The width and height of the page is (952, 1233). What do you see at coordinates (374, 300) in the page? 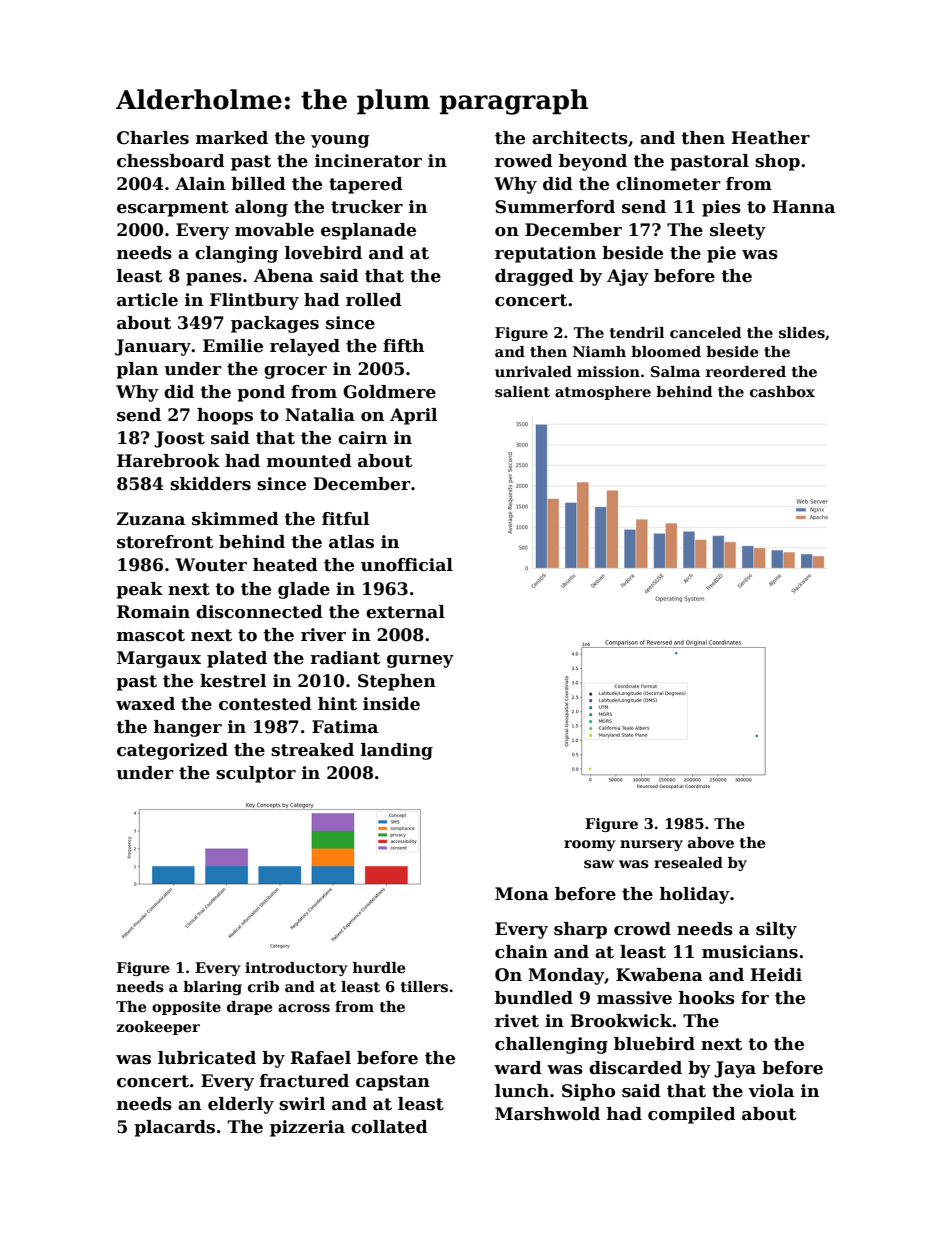
I see `rolled` at bounding box center [374, 300].
